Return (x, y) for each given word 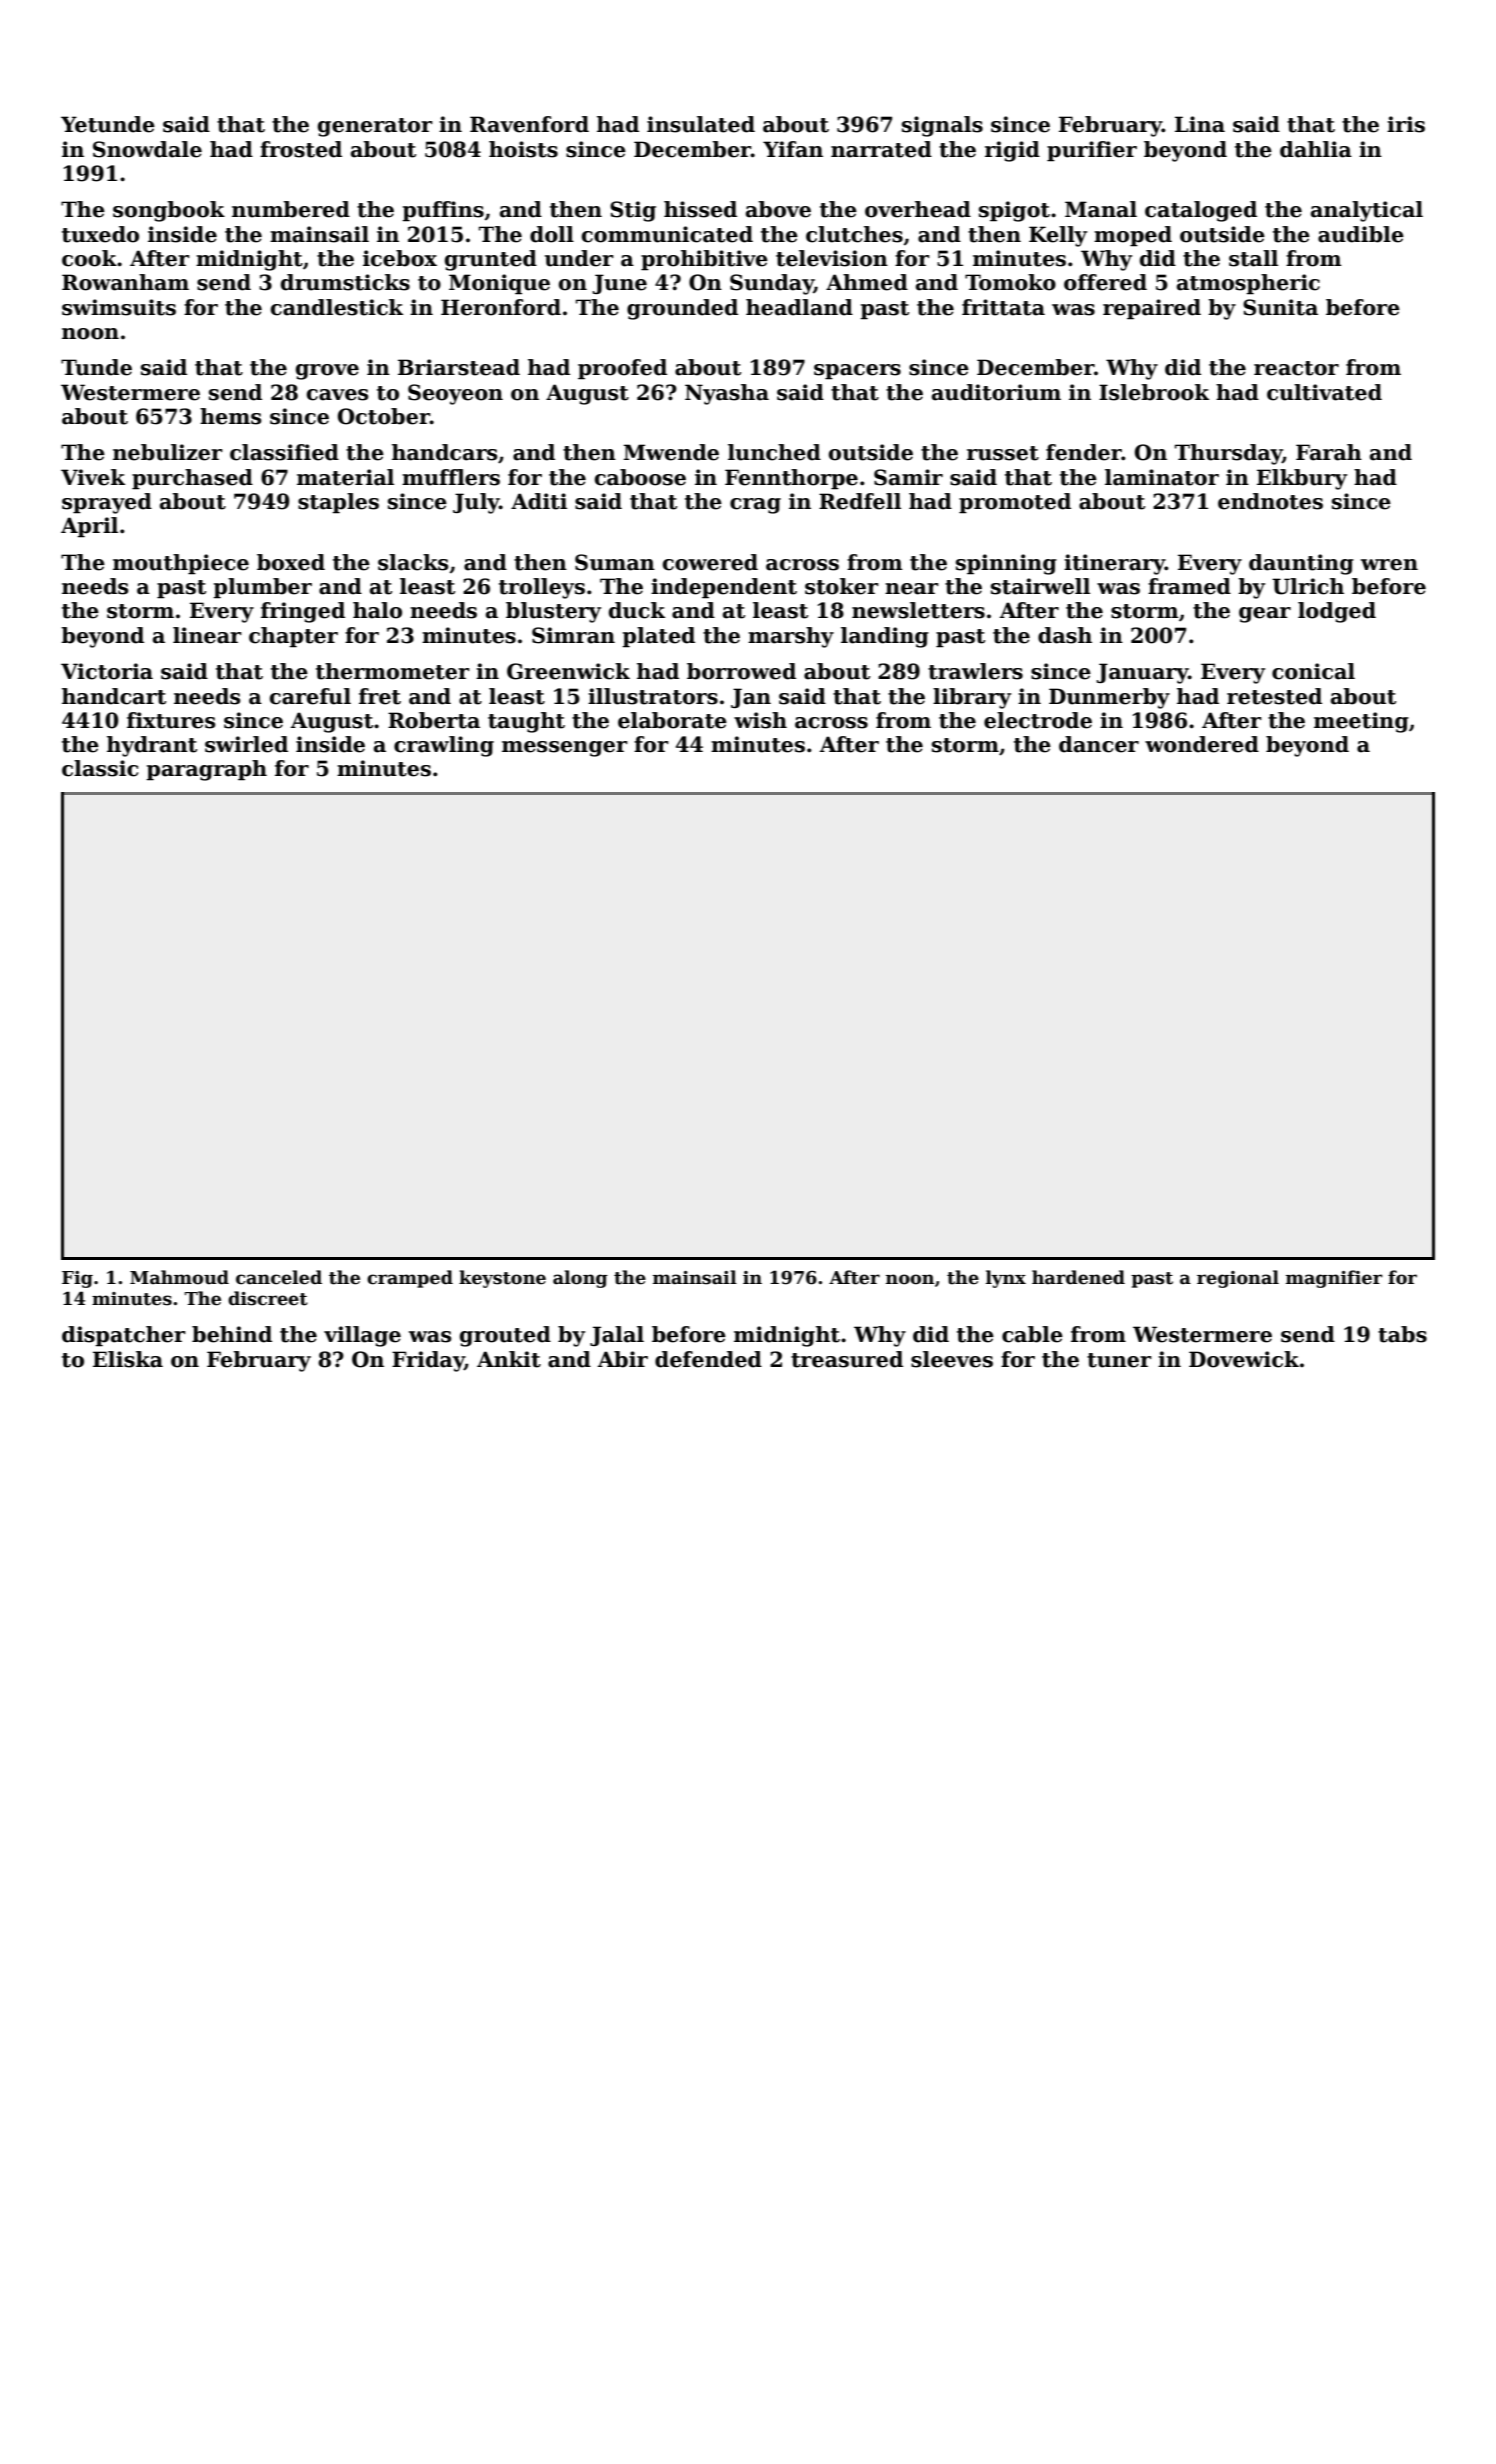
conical (1313, 671)
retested (1274, 696)
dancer (1099, 744)
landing (885, 637)
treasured (847, 1359)
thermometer (393, 671)
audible (1361, 234)
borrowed (741, 671)
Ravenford (529, 124)
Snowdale (147, 149)
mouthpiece (181, 564)
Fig (77, 1279)
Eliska (128, 1359)
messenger (565, 749)
